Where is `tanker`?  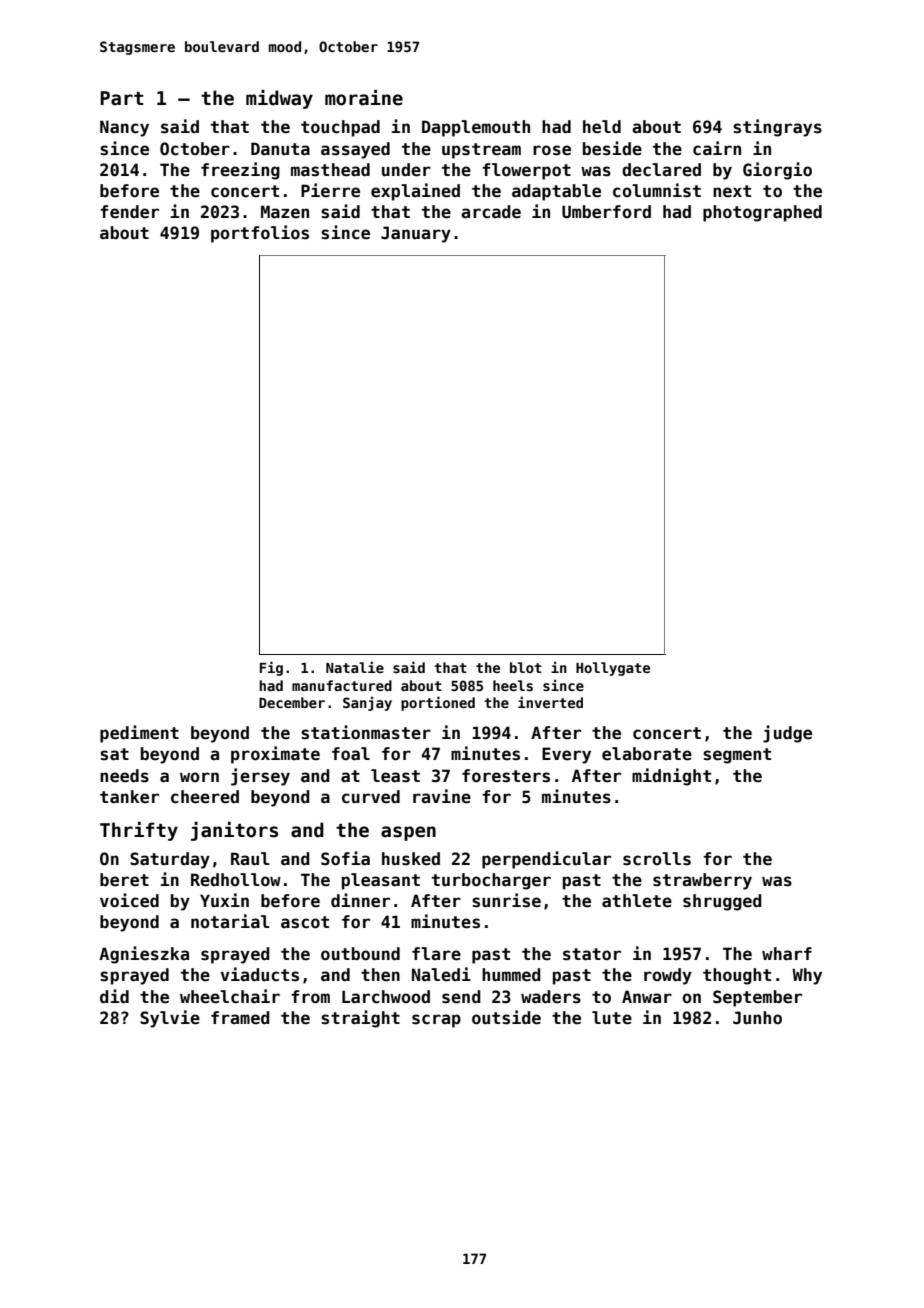
tanker is located at coordinates (129, 797).
